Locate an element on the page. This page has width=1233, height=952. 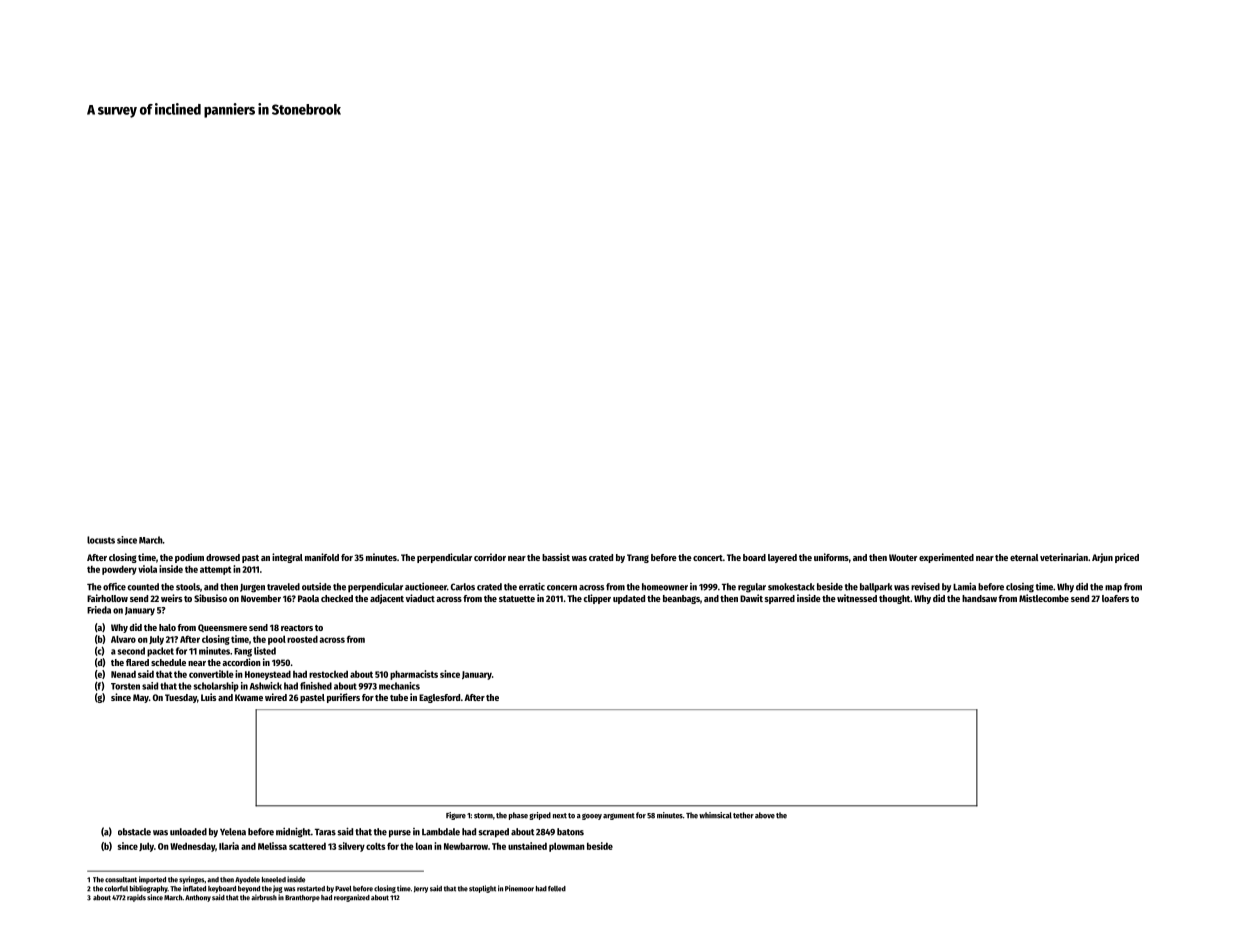
Eaglesford is located at coordinates (439, 698).
